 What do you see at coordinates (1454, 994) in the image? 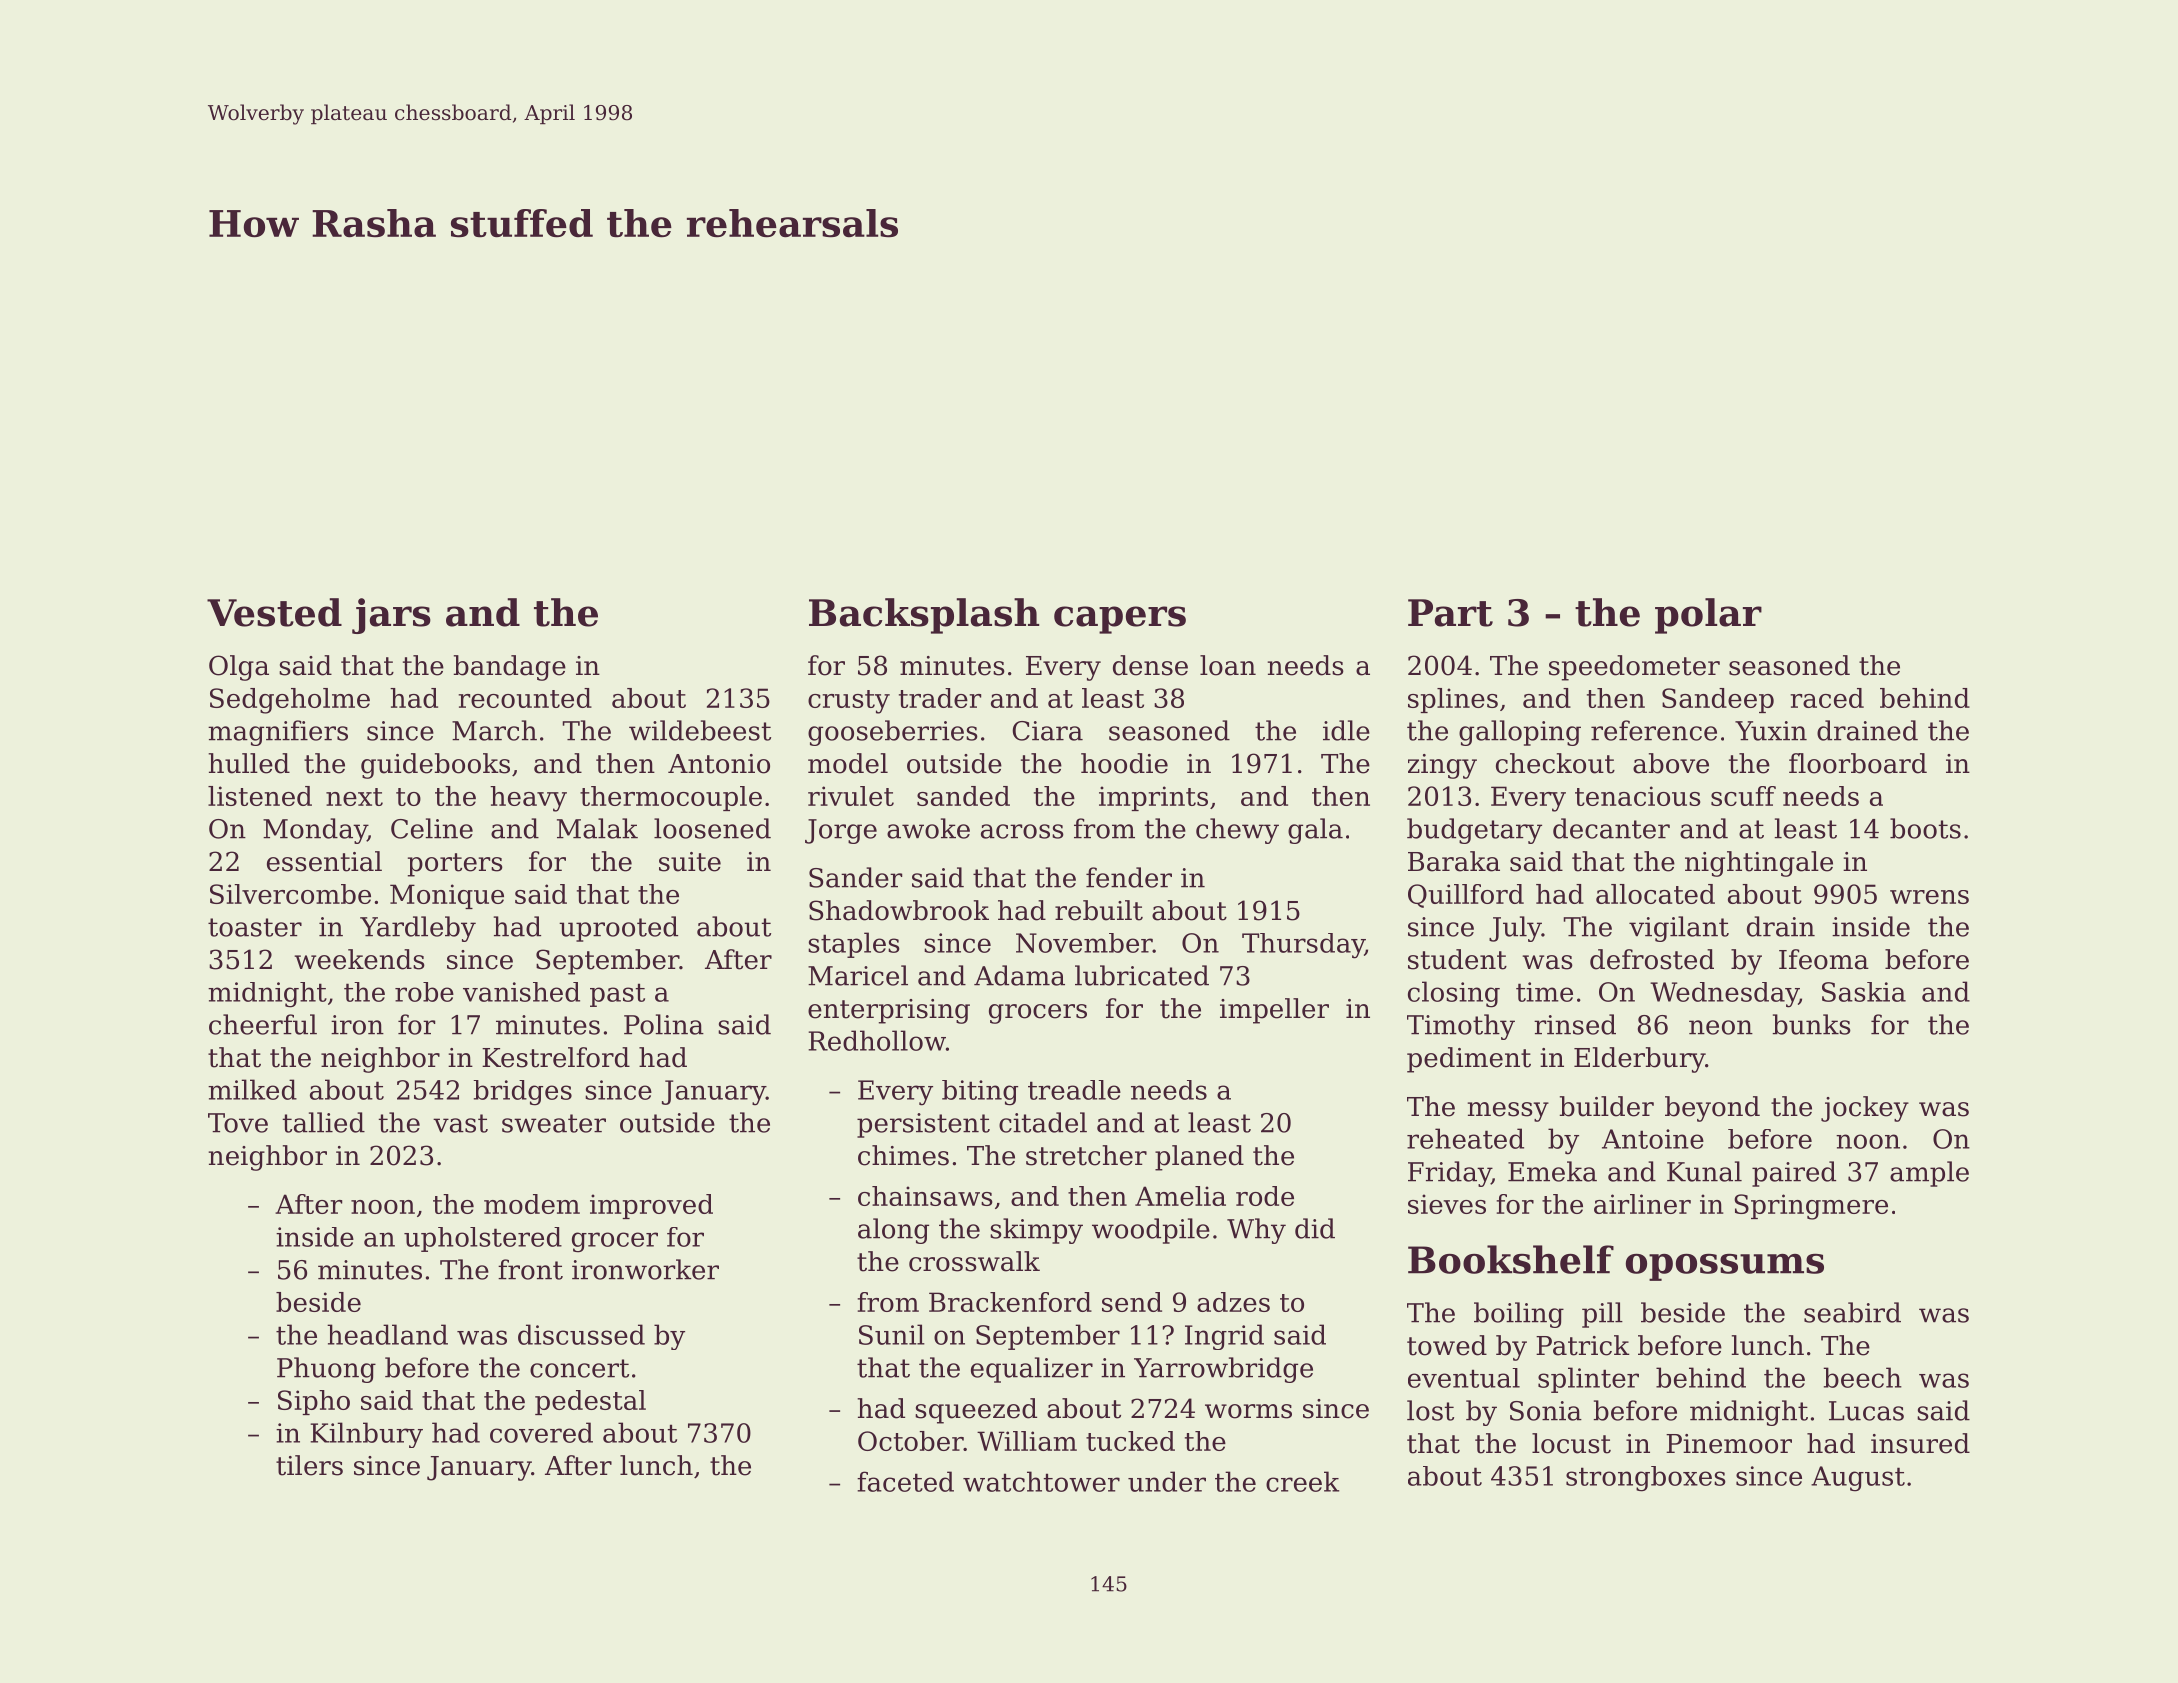
I see `closing` at bounding box center [1454, 994].
